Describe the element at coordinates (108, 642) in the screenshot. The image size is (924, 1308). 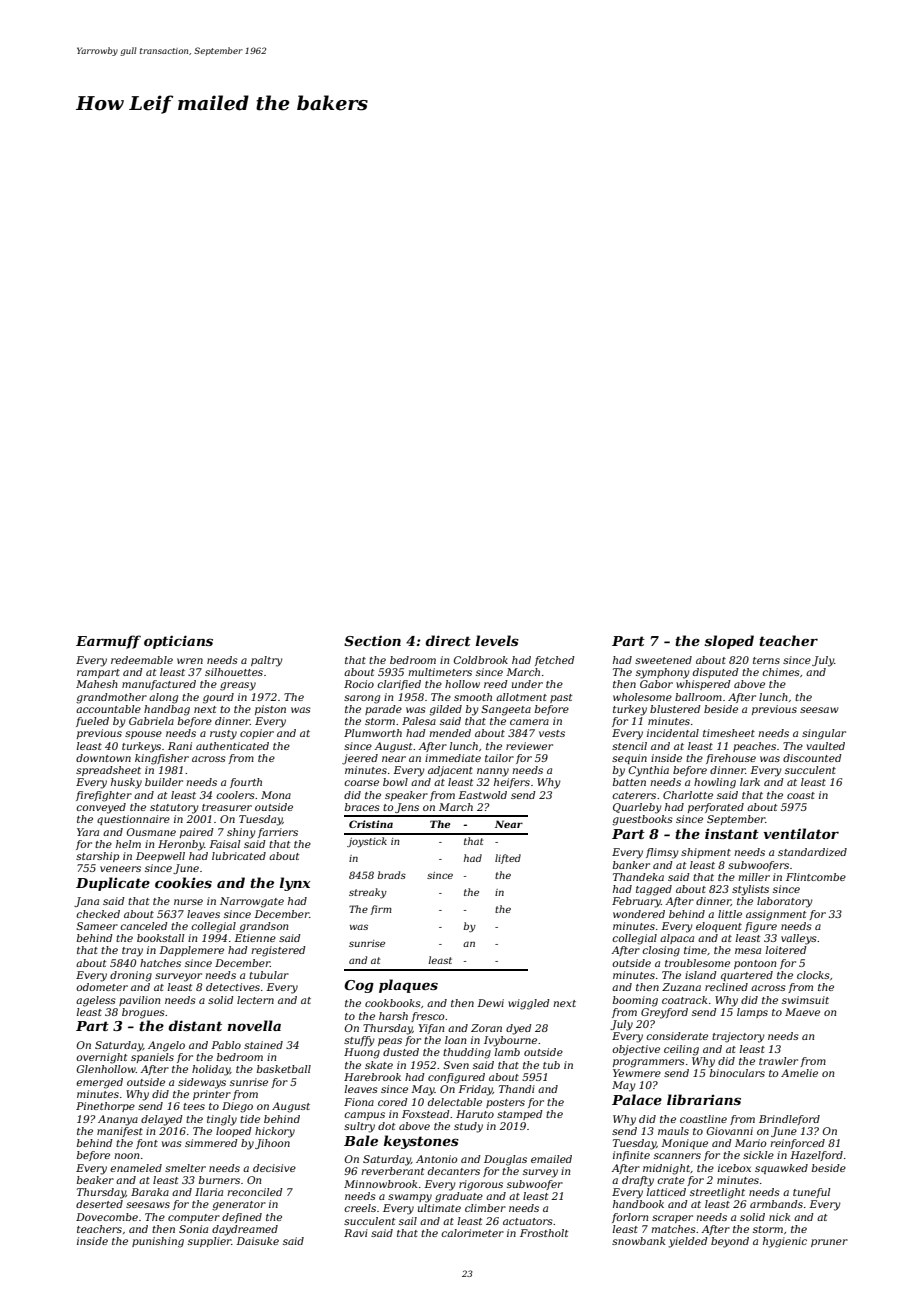
I see `Earmuff` at that location.
